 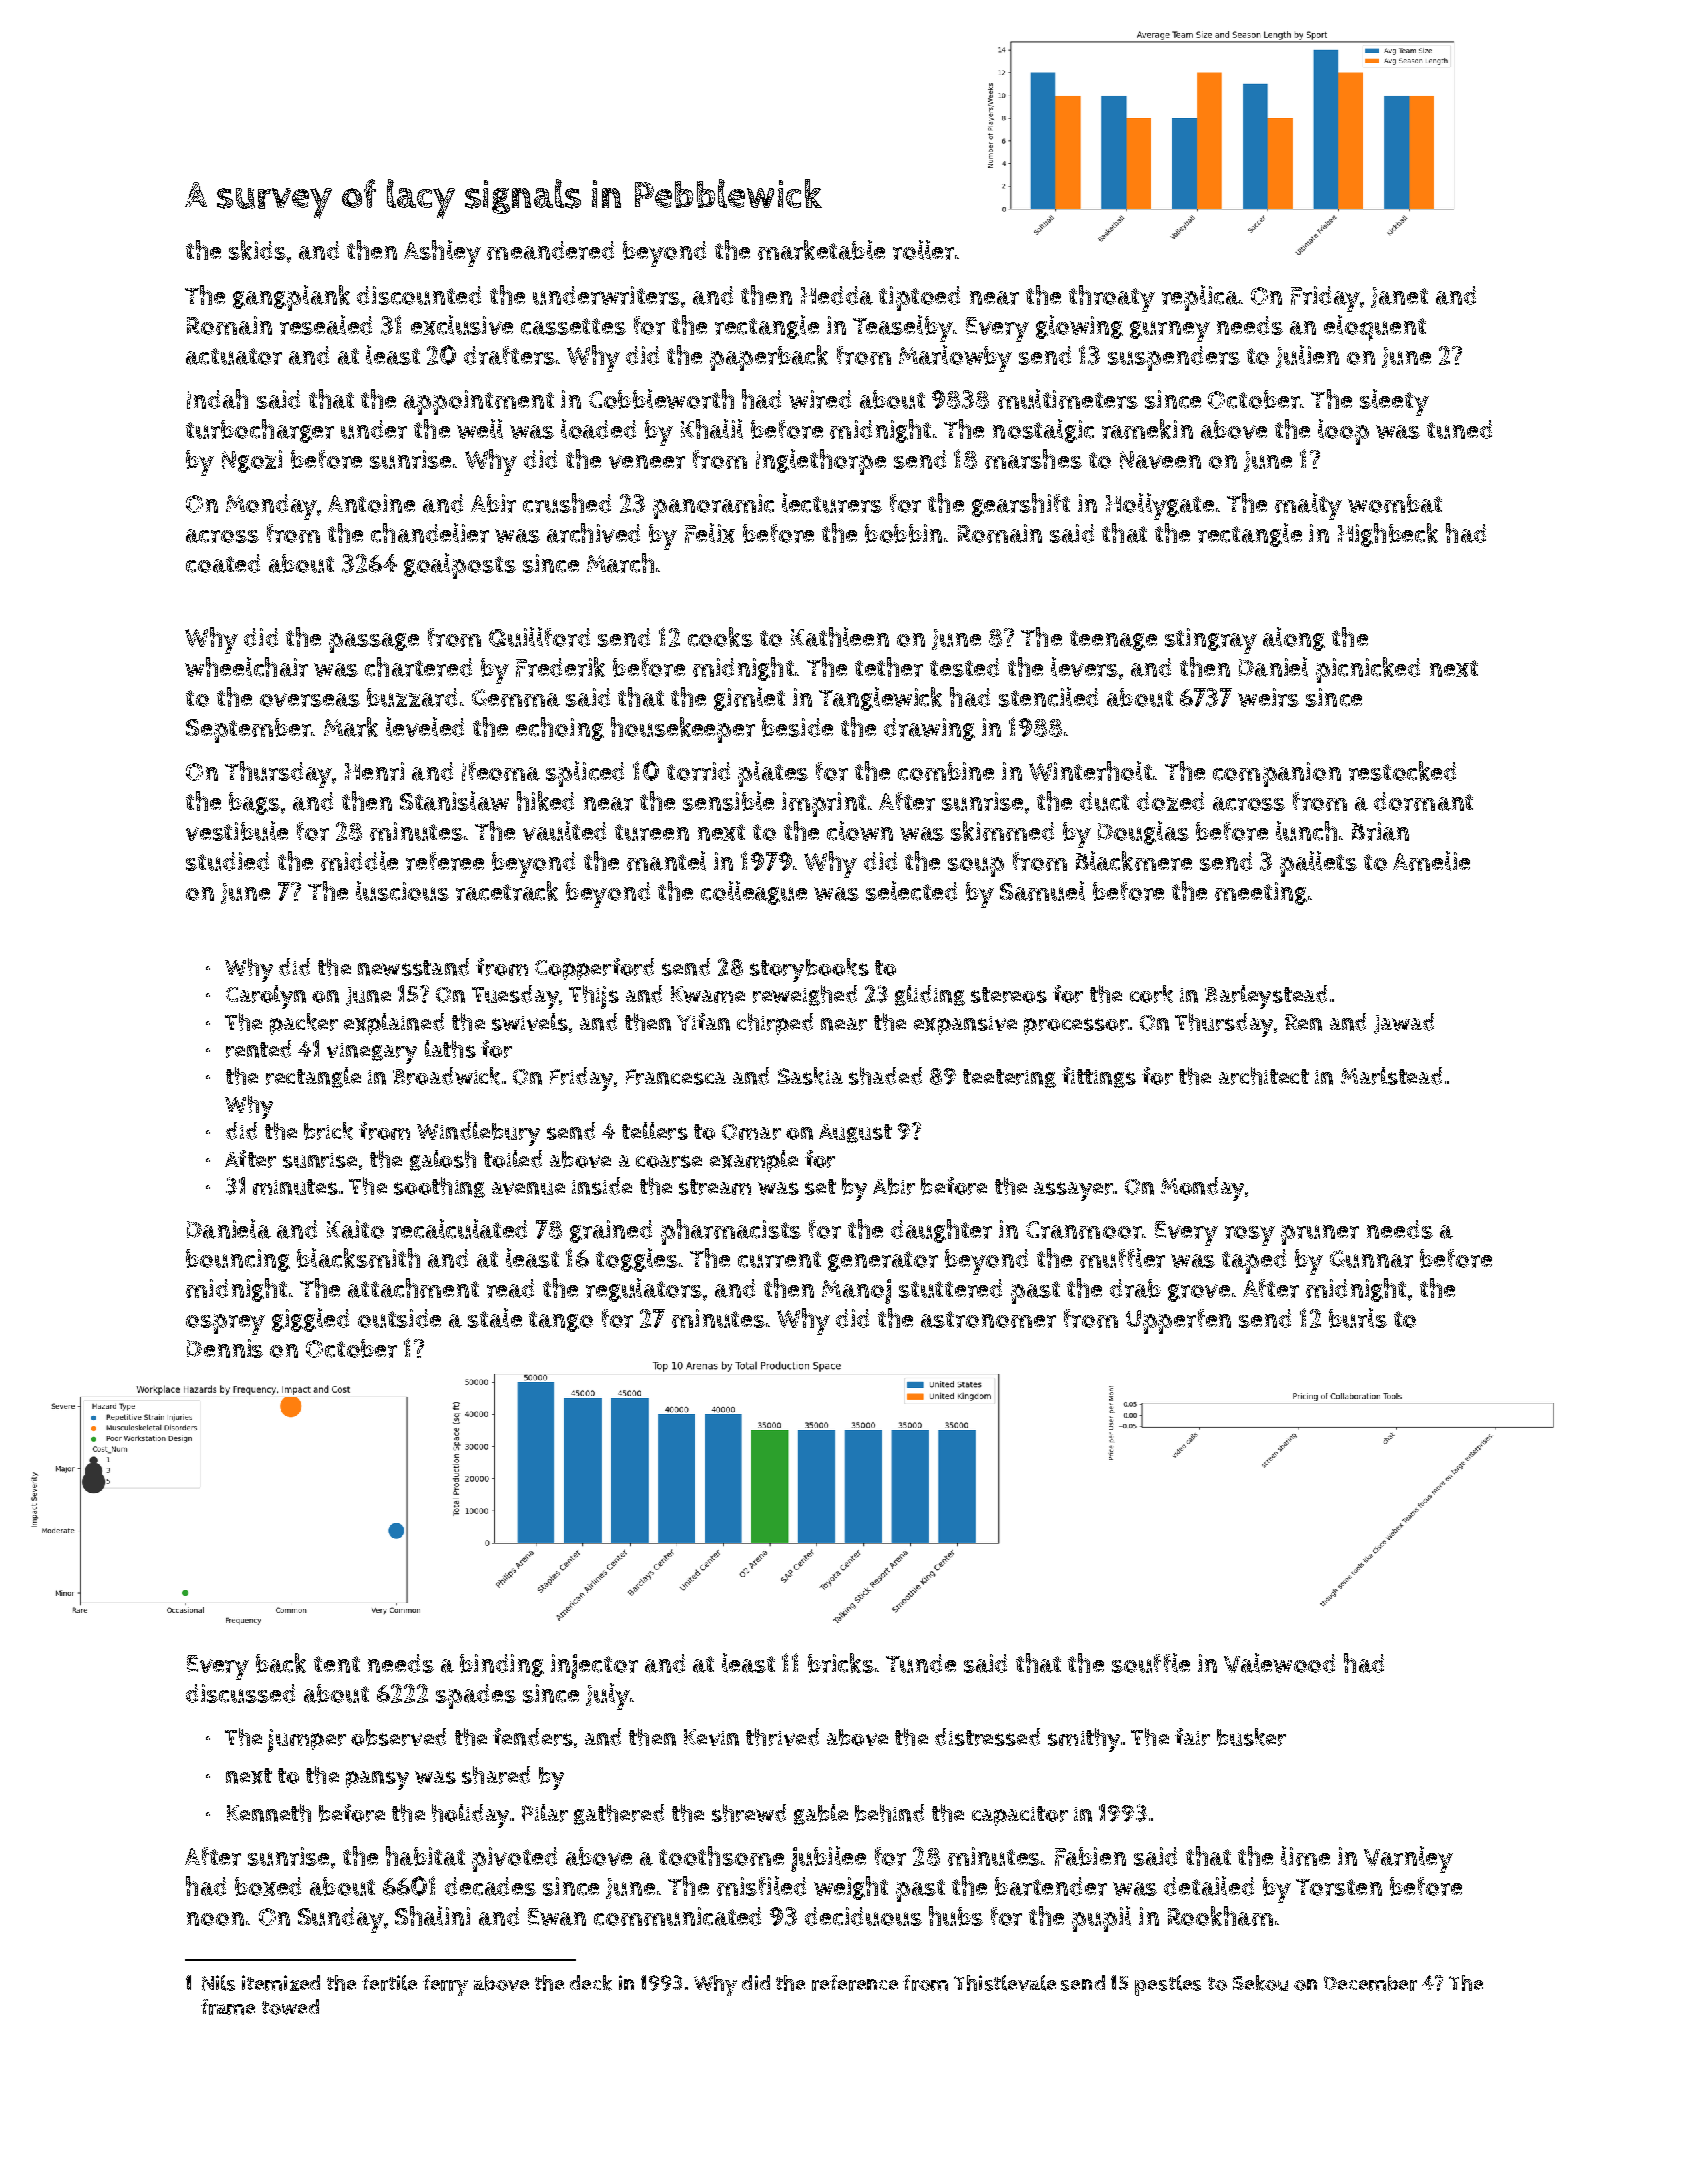 I want to click on Highbeck, so click(x=1388, y=535).
